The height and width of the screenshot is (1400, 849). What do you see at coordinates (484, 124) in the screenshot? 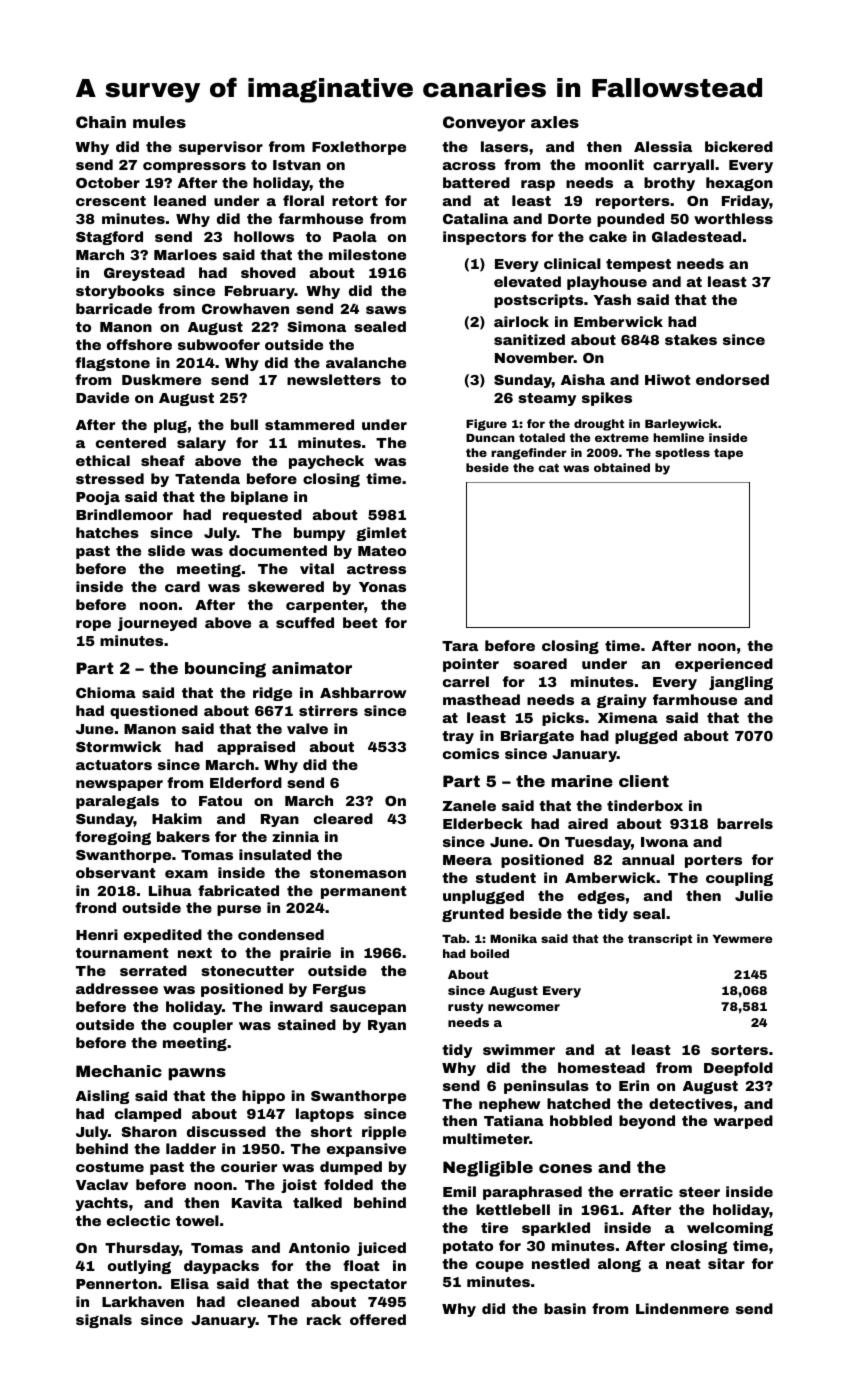
I see `Conveyor` at bounding box center [484, 124].
